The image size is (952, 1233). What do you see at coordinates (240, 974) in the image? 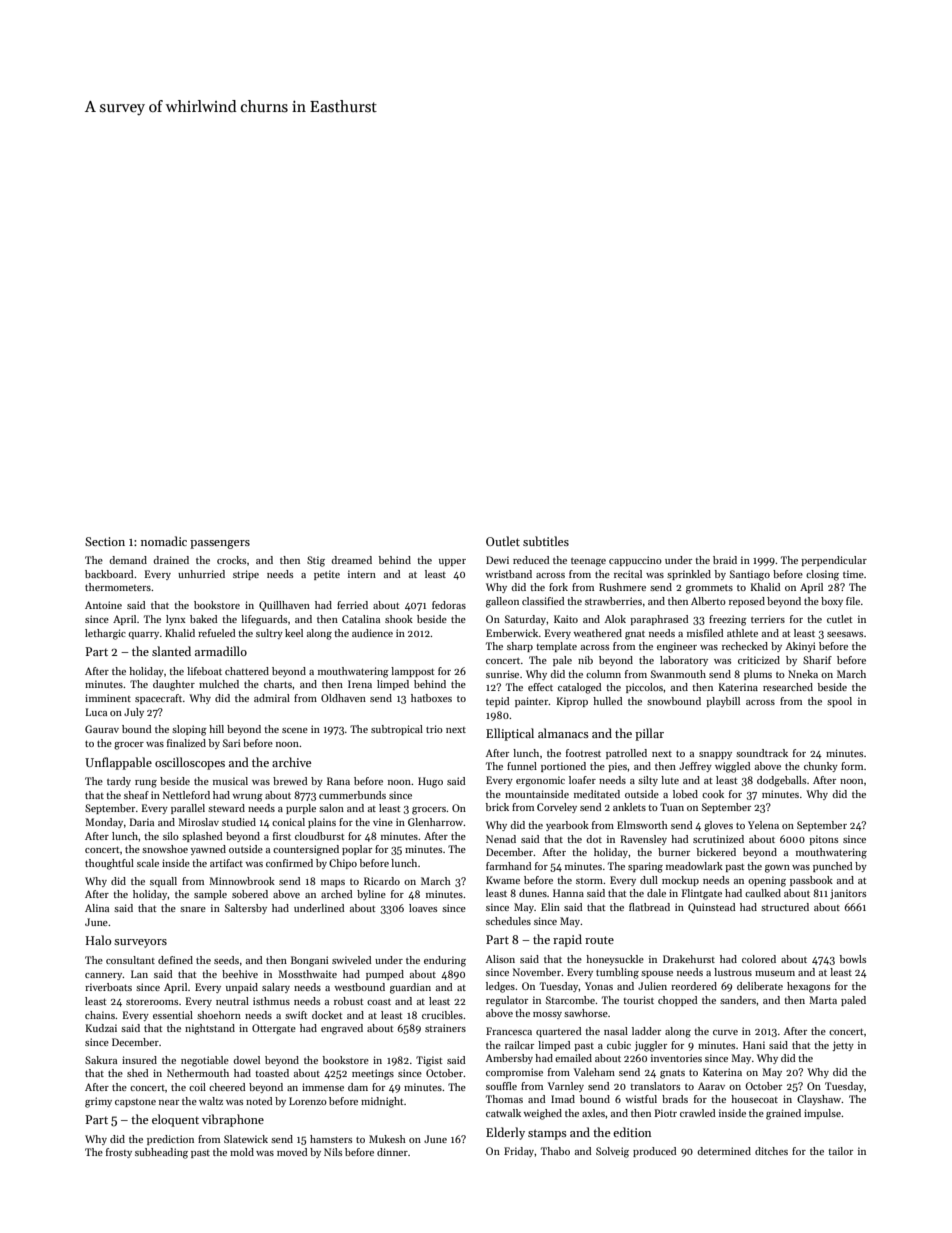
I see `beehive` at bounding box center [240, 974].
